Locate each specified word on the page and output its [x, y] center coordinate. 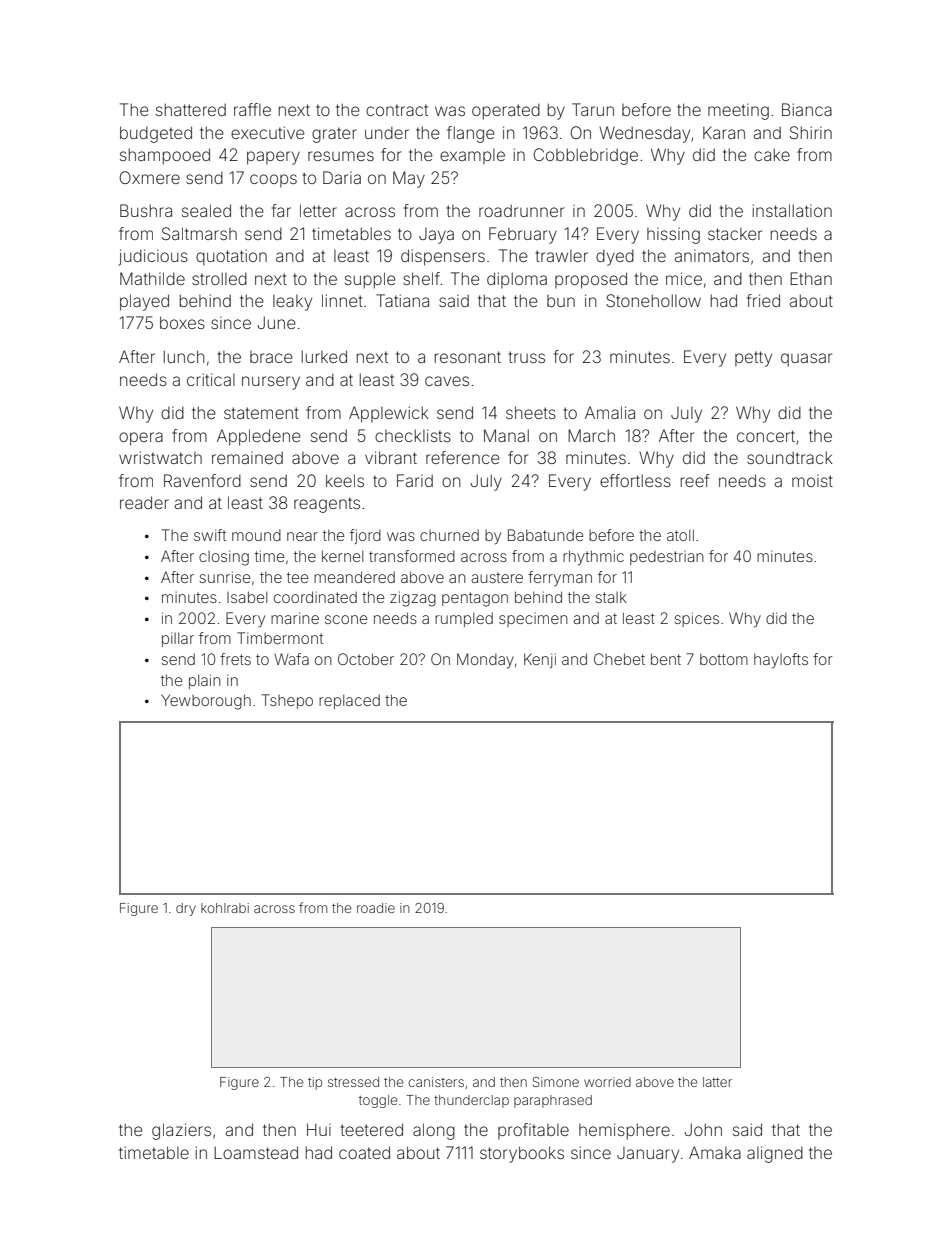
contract [397, 110]
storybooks [522, 1154]
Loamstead [256, 1152]
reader [144, 502]
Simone [556, 1082]
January [648, 1155]
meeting [738, 112]
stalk [611, 597]
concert [766, 436]
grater [334, 135]
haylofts [781, 661]
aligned [775, 1154]
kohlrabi [225, 908]
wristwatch [160, 457]
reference [463, 457]
